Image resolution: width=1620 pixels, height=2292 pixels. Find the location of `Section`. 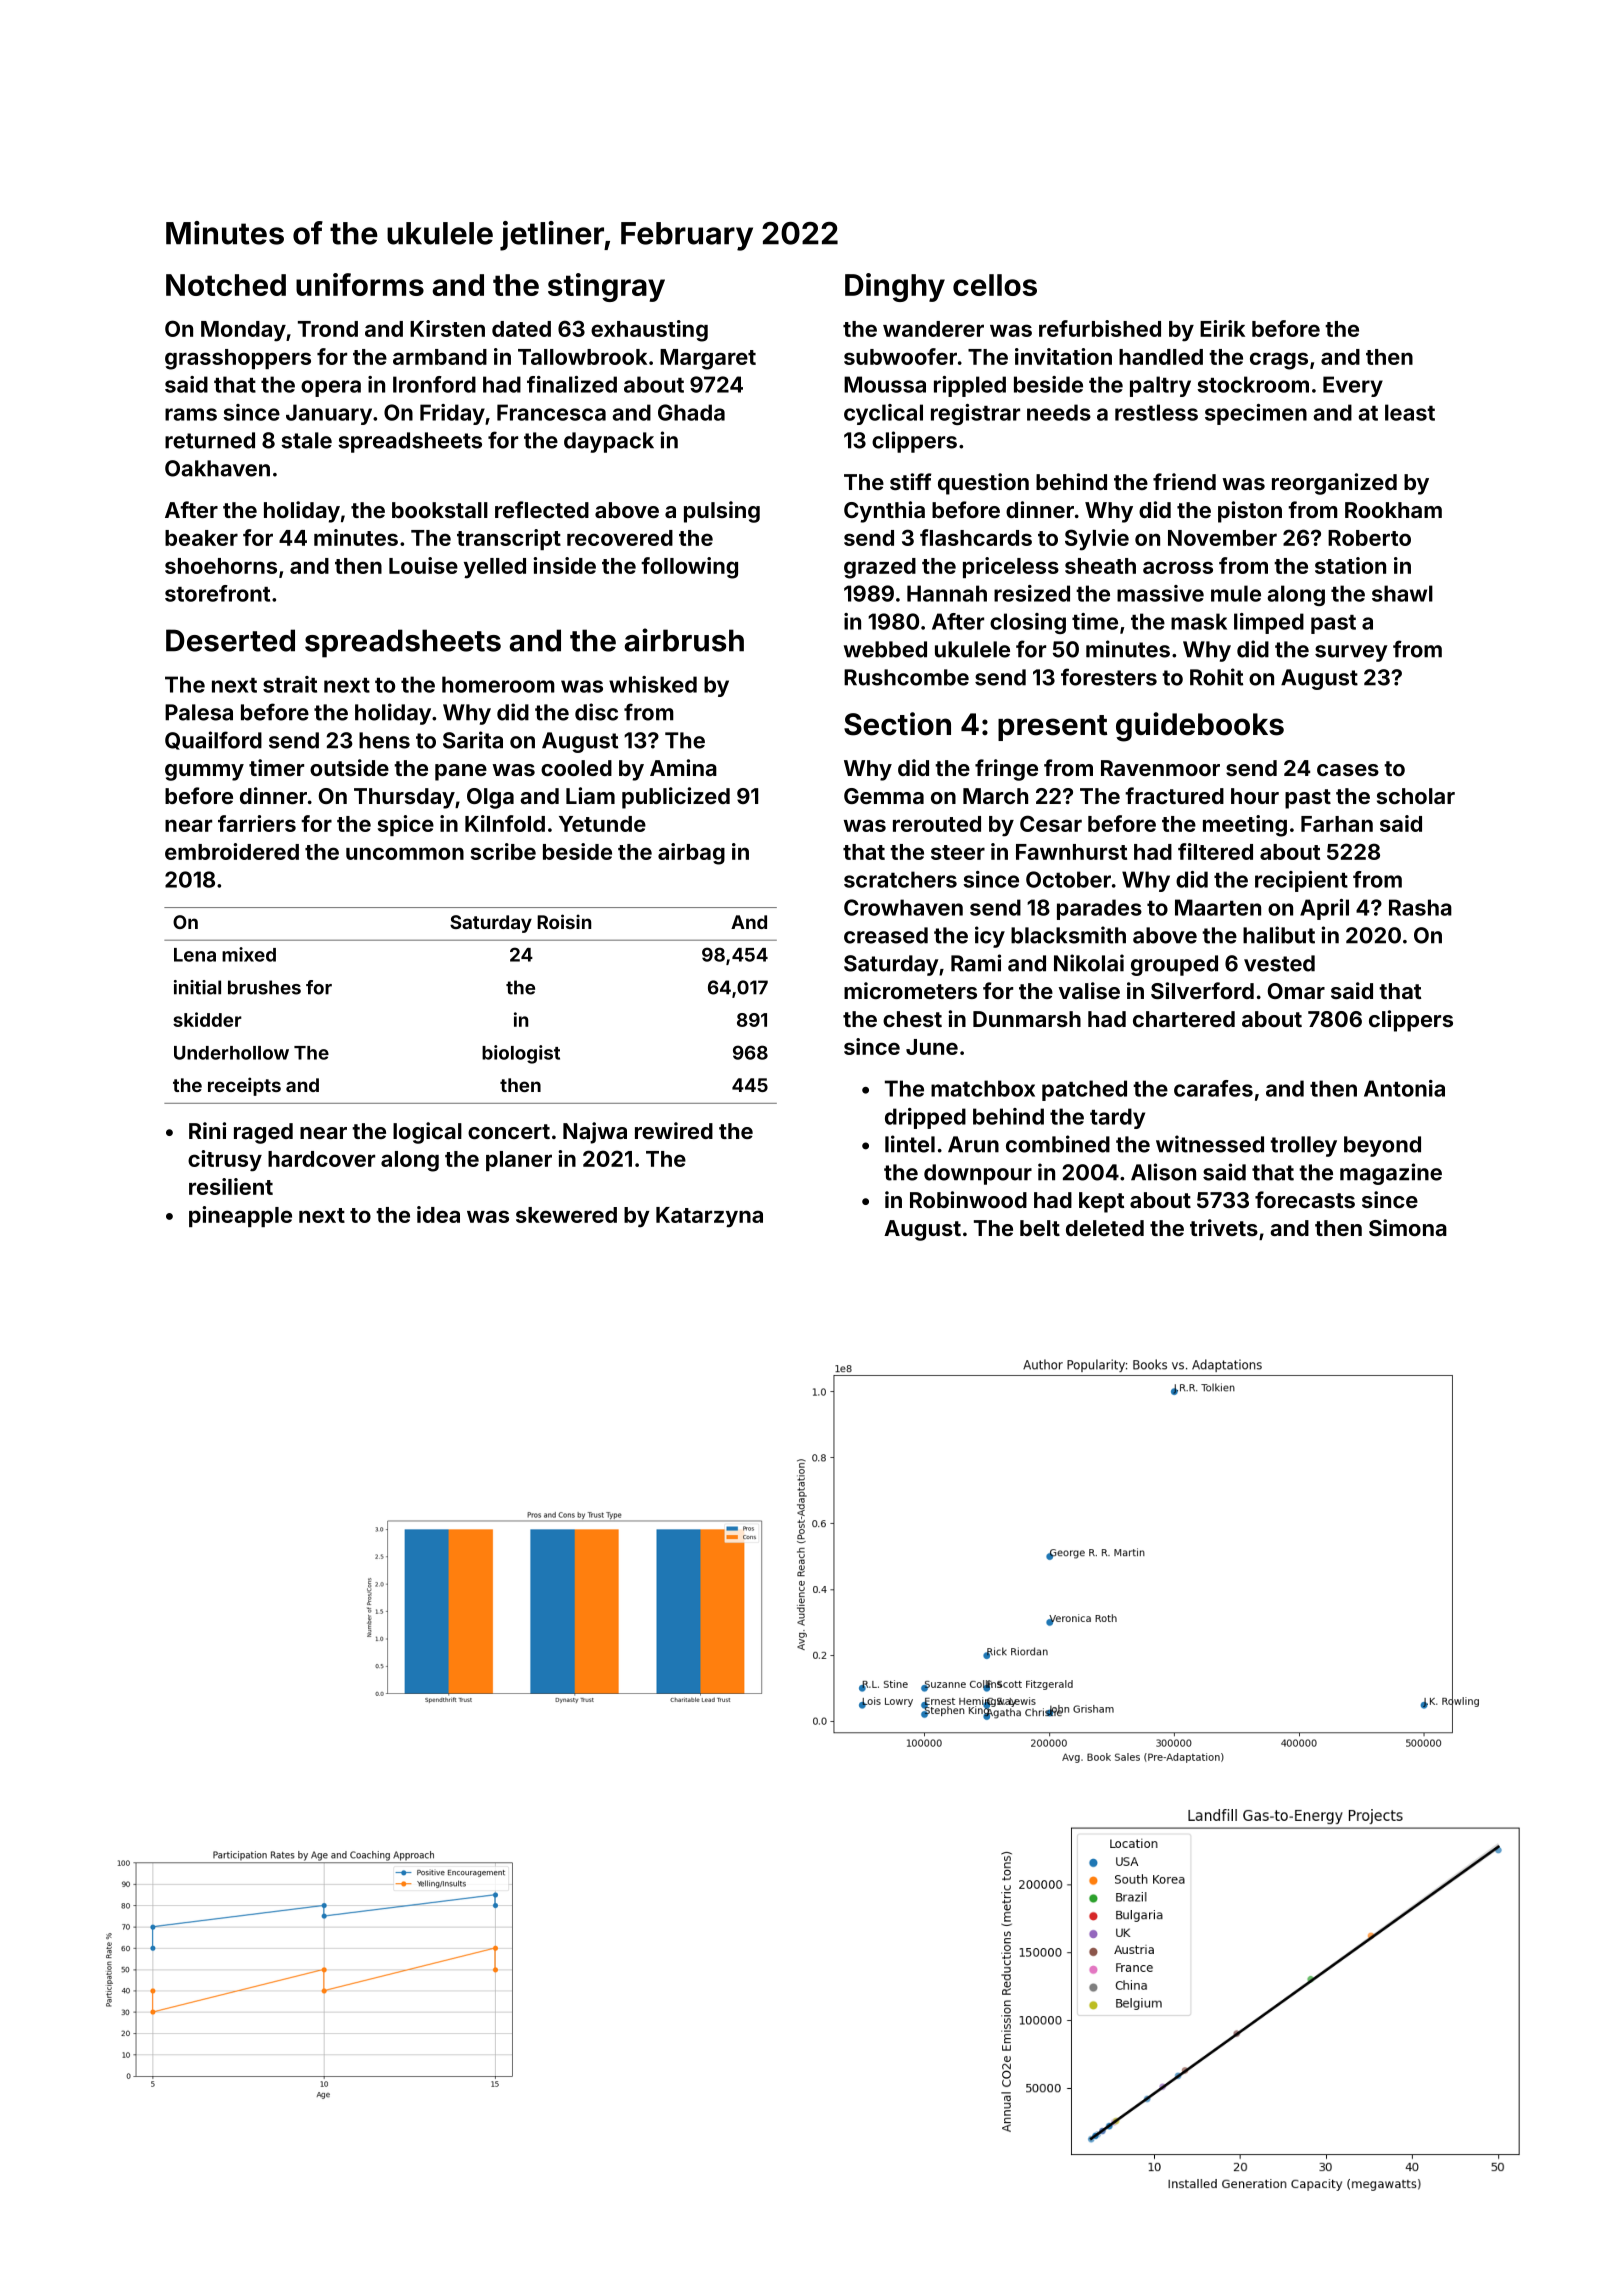

Section is located at coordinates (897, 724).
